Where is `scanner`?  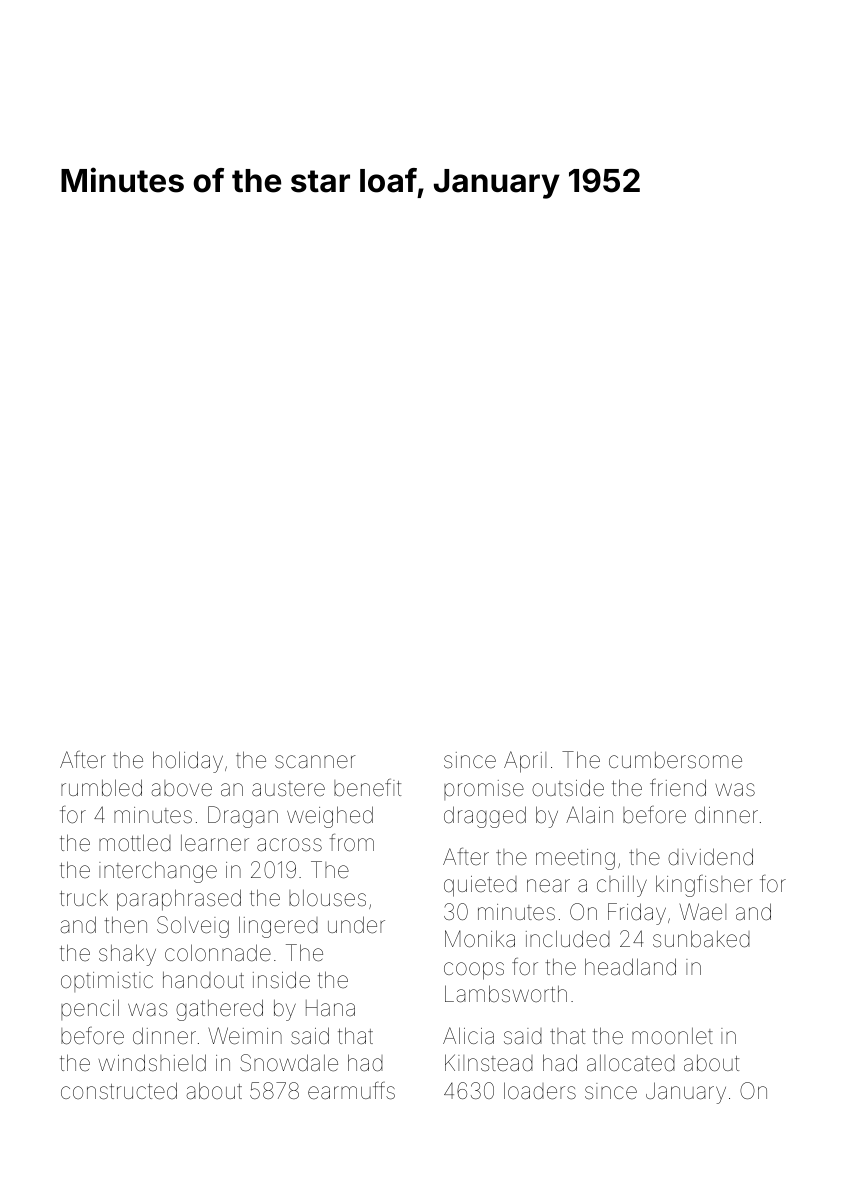
scanner is located at coordinates (315, 762).
